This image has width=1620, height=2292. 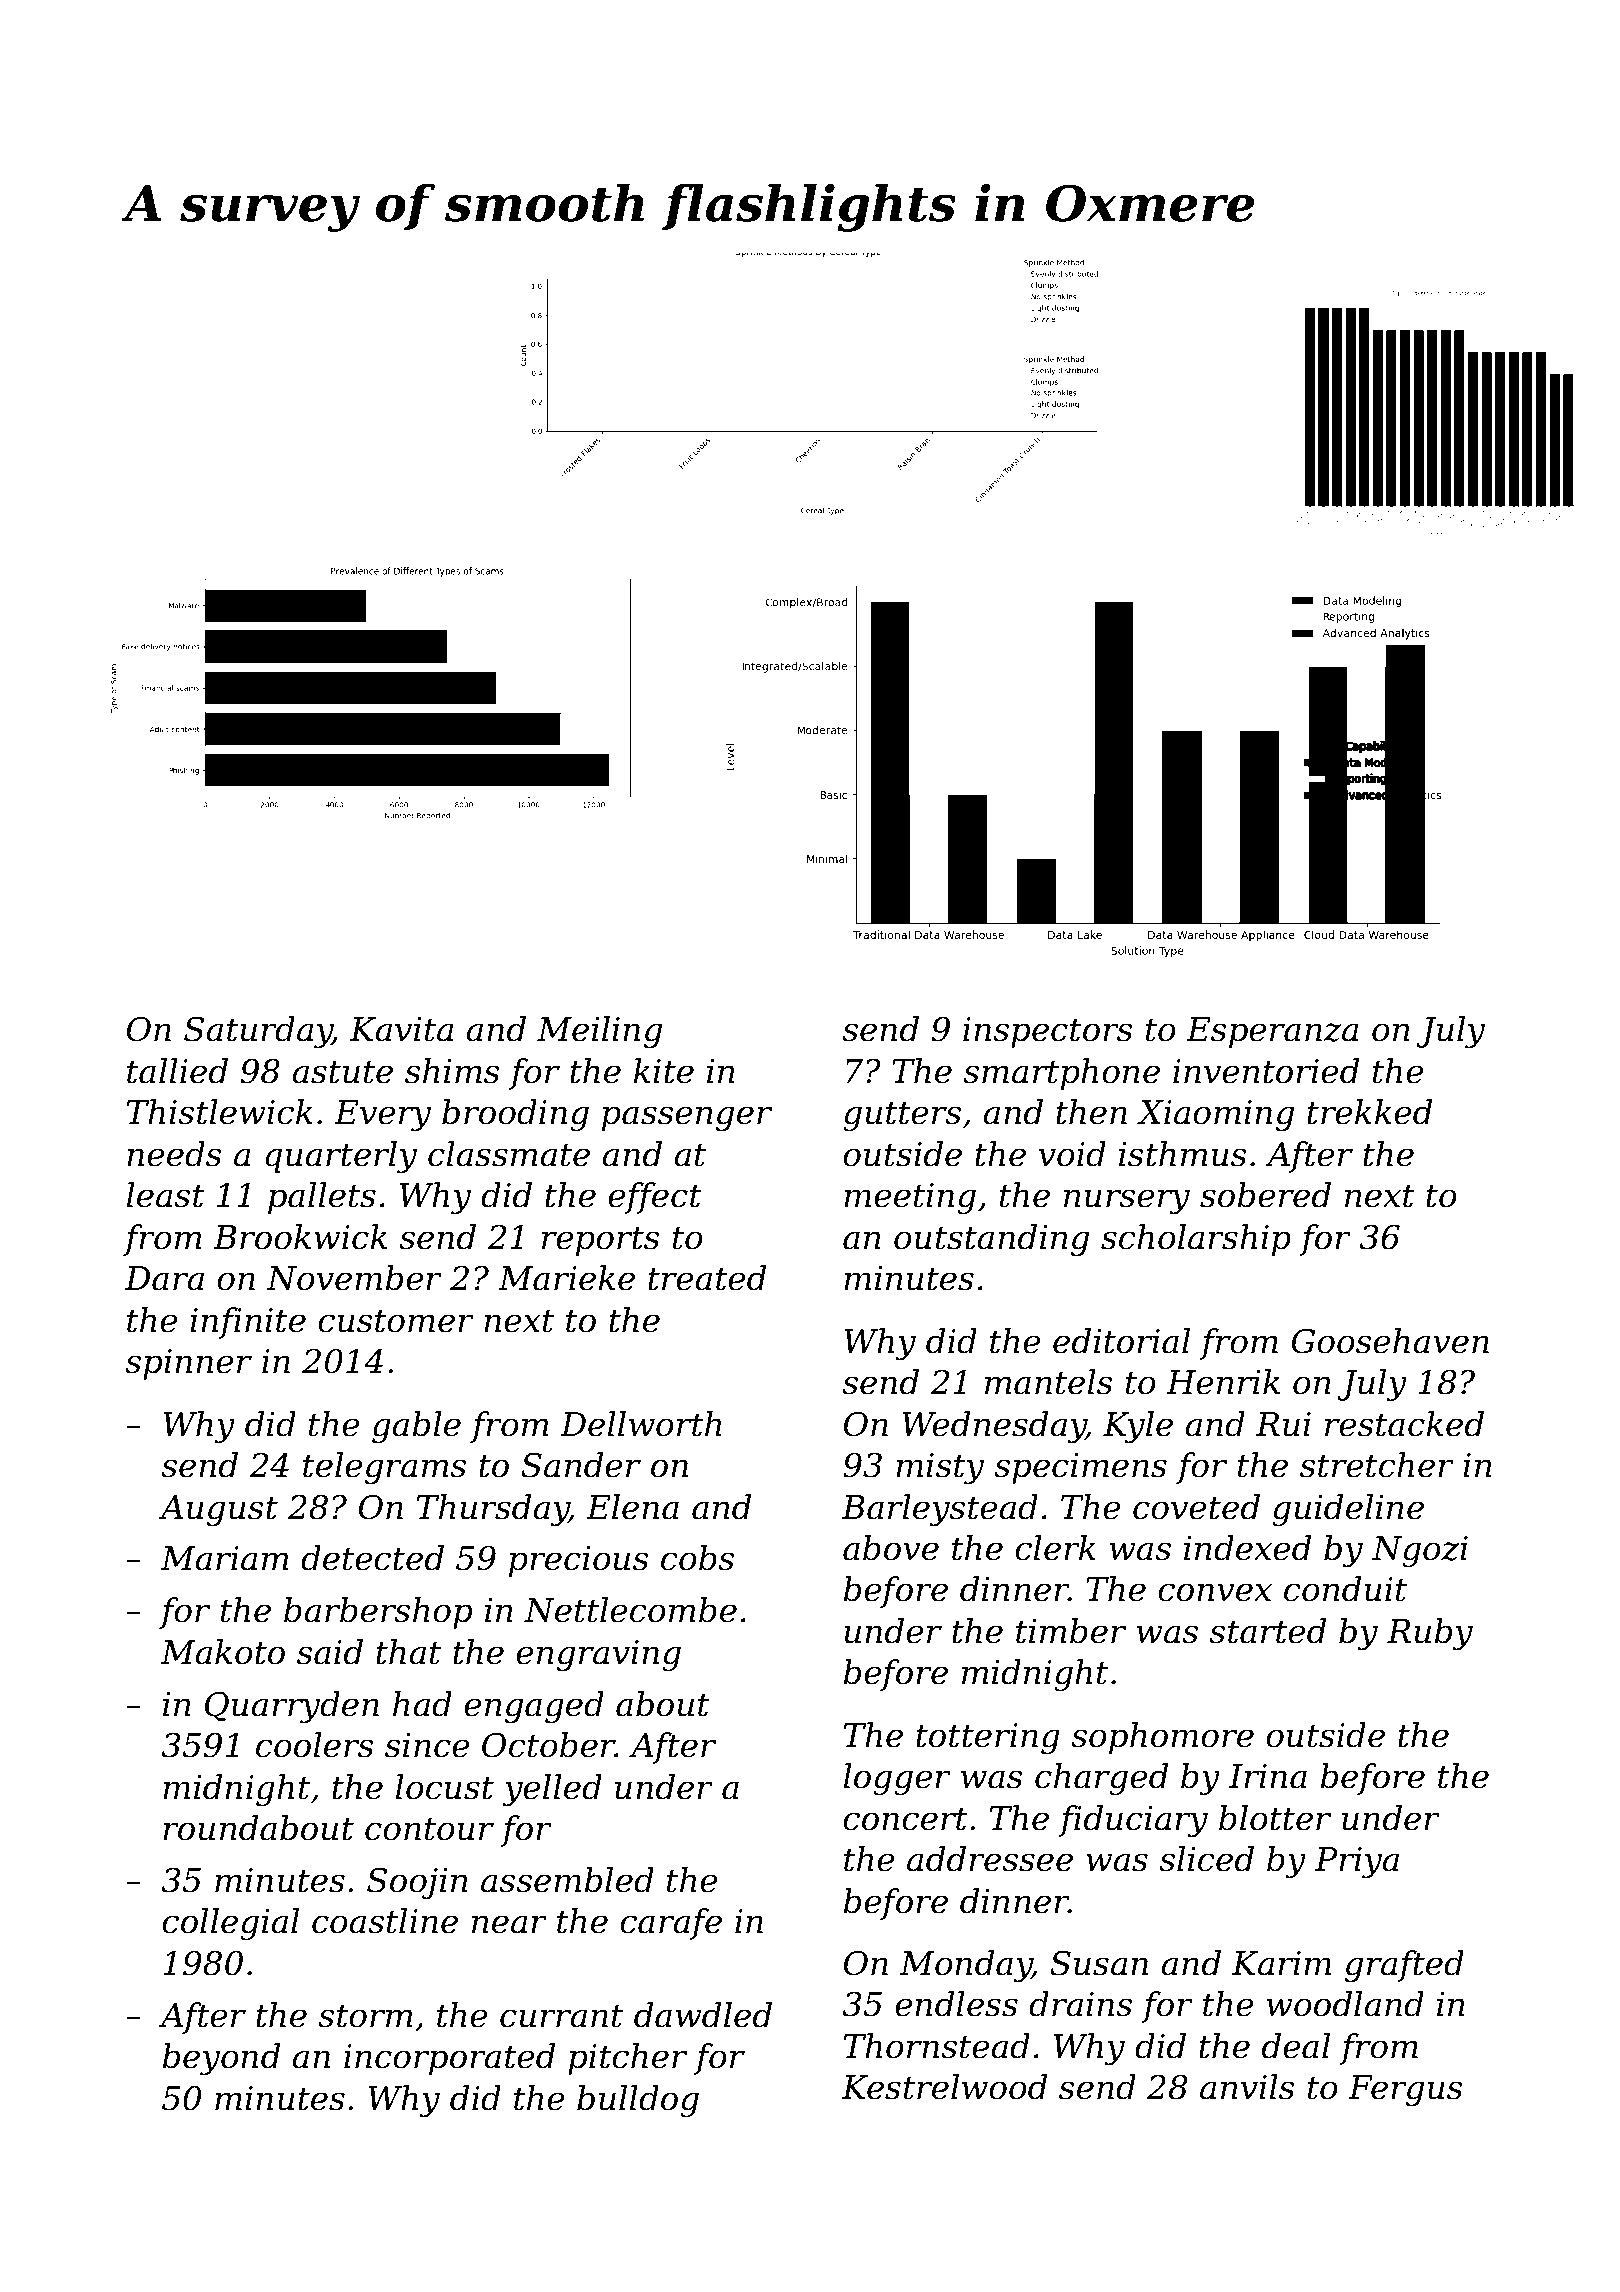 What do you see at coordinates (1272, 1032) in the image?
I see `Esperanza` at bounding box center [1272, 1032].
